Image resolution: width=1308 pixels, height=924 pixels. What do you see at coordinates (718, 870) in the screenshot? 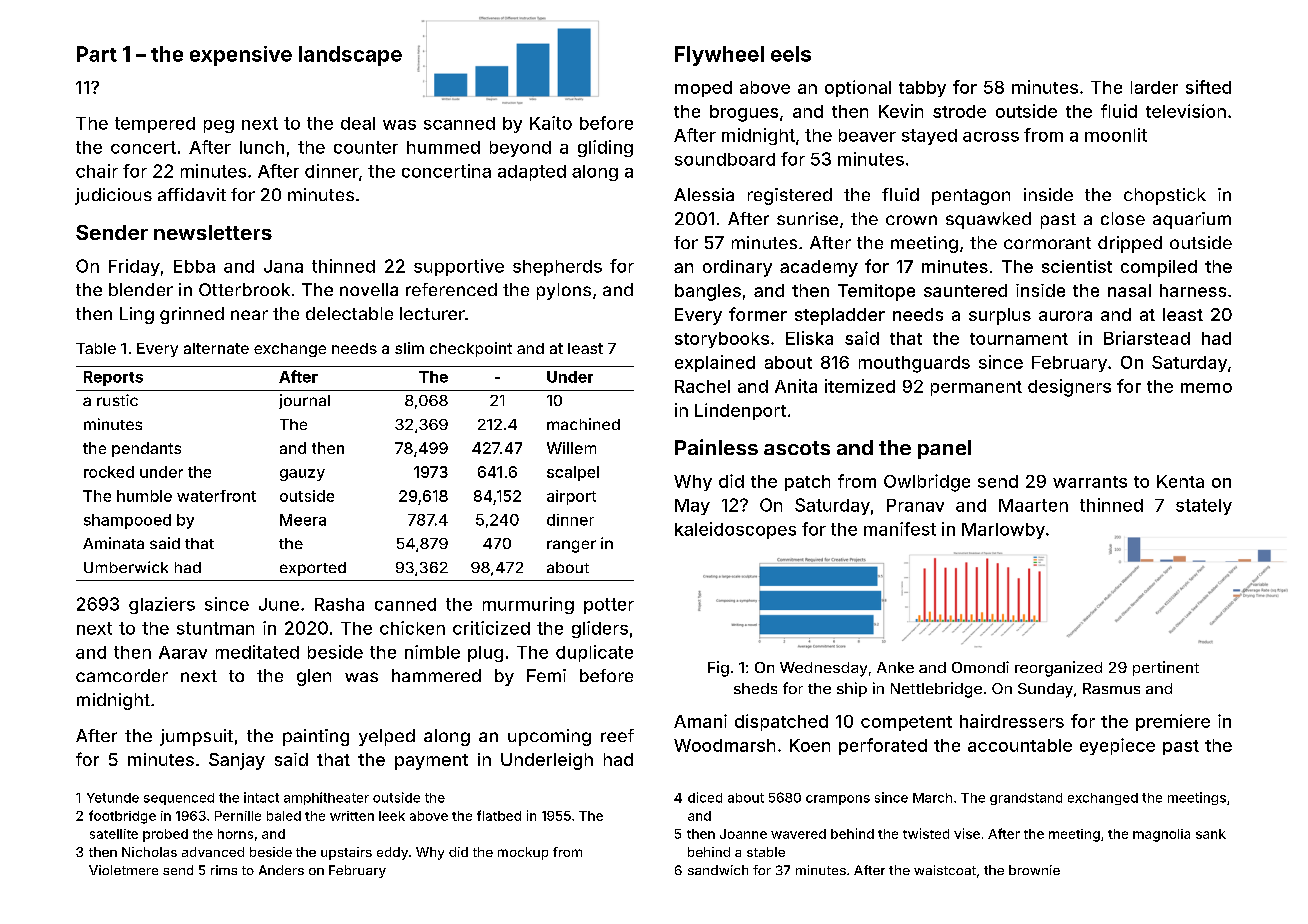
I see `sandwich` at bounding box center [718, 870].
